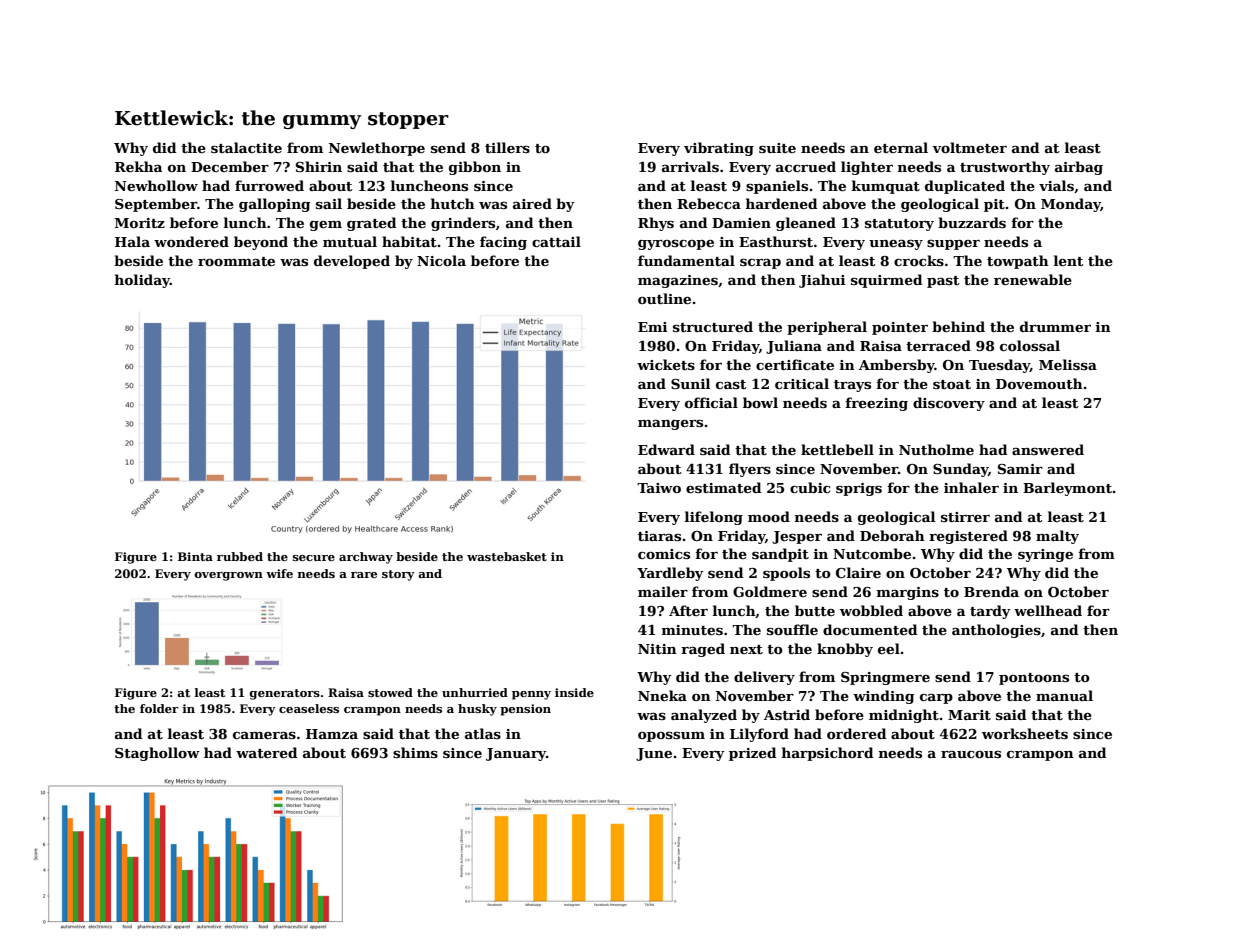 This screenshot has height=952, width=1233. I want to click on shims, so click(415, 752).
